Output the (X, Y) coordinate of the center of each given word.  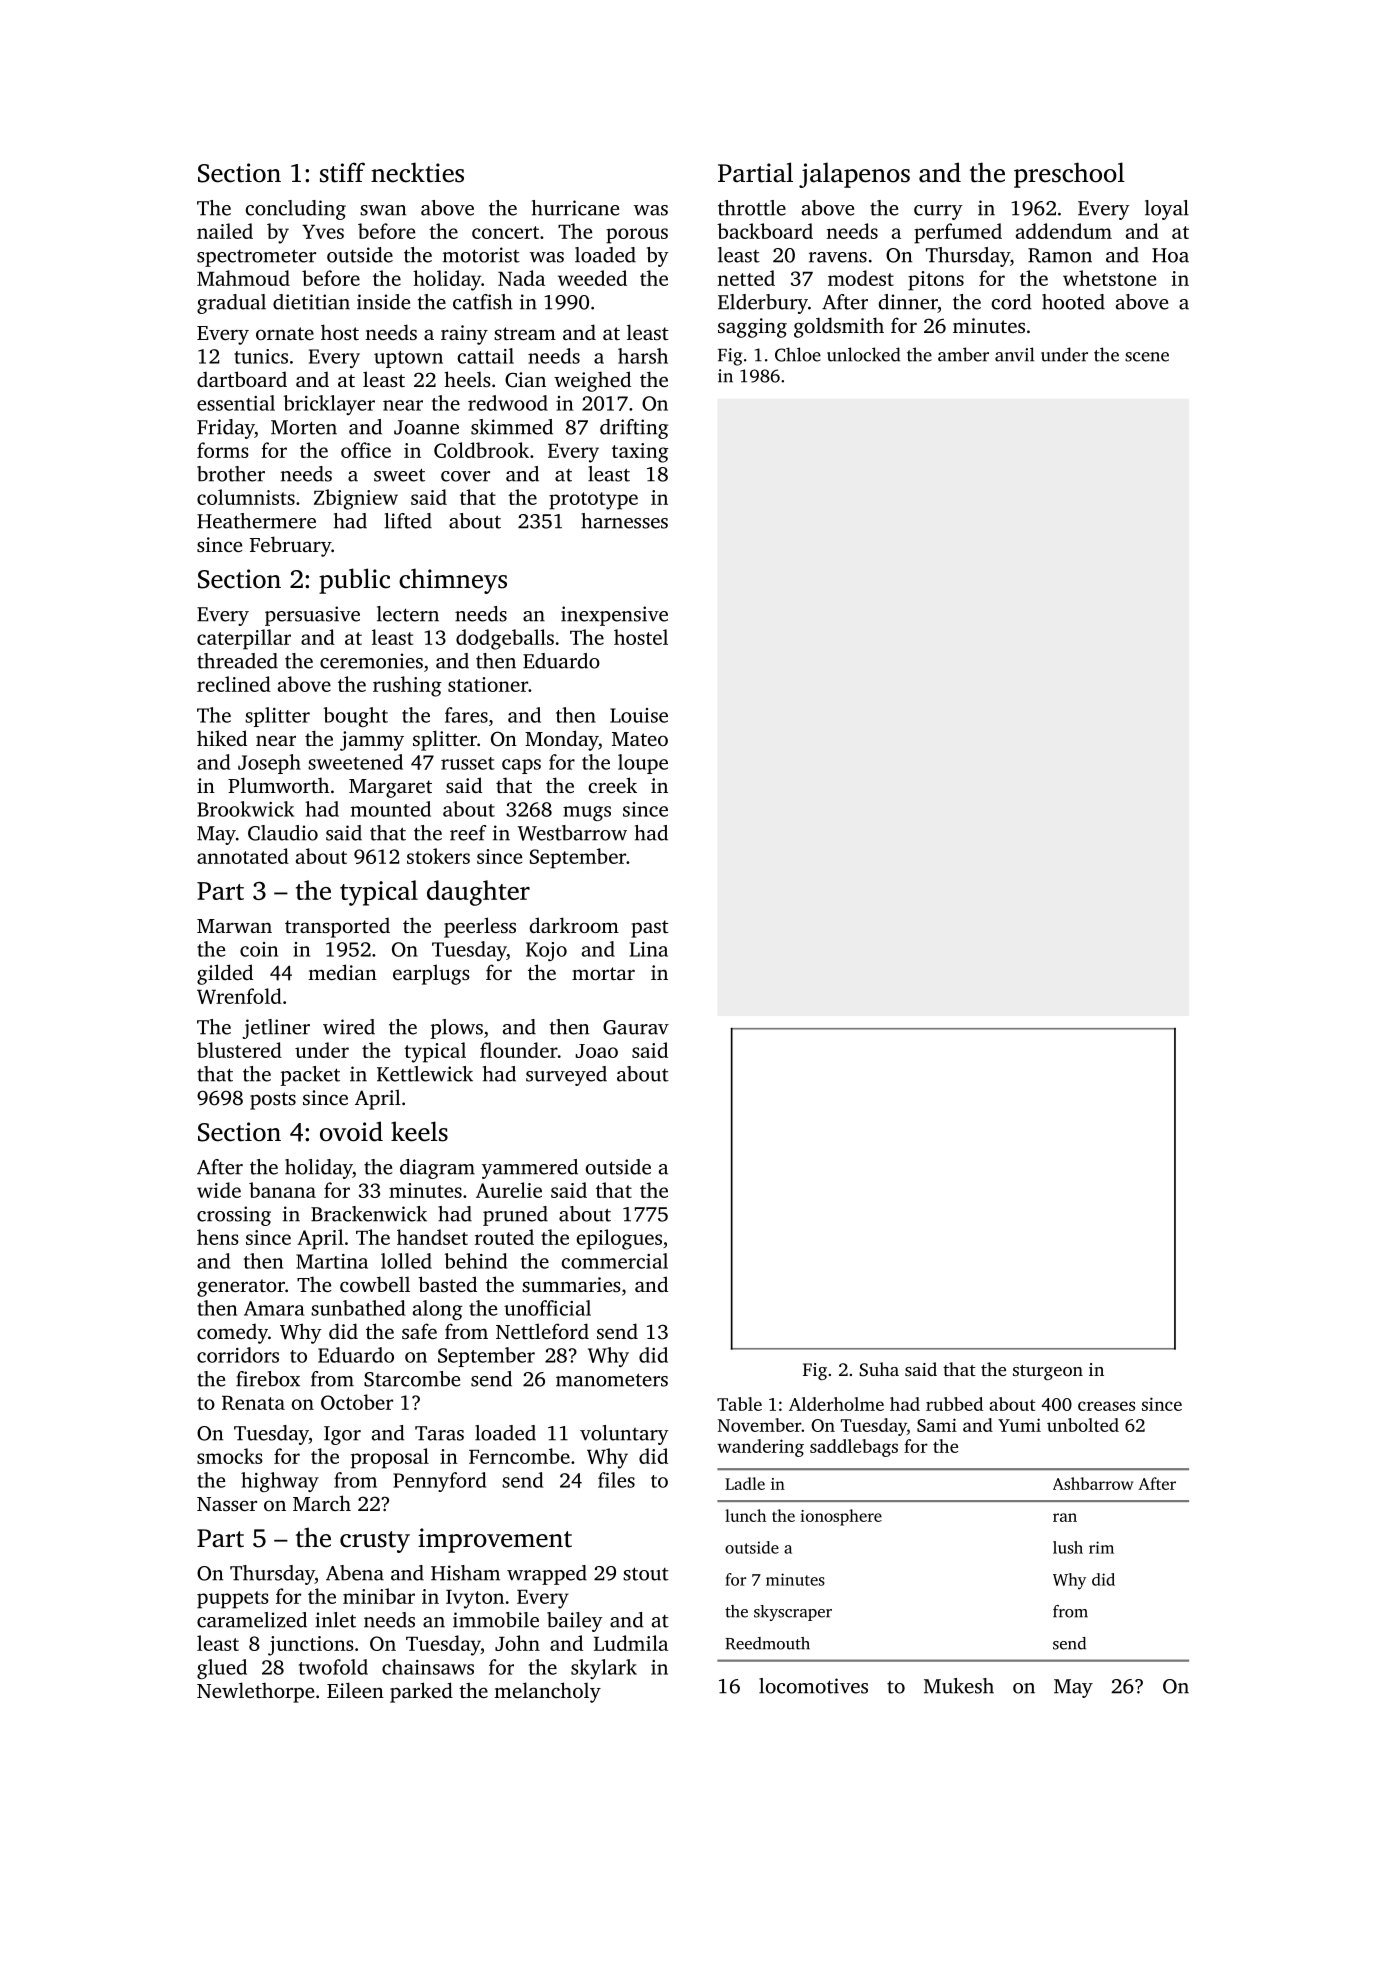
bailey (575, 1622)
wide (219, 1190)
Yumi (1019, 1425)
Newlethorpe (255, 1692)
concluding (295, 210)
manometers (612, 1380)
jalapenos (854, 175)
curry (938, 212)
